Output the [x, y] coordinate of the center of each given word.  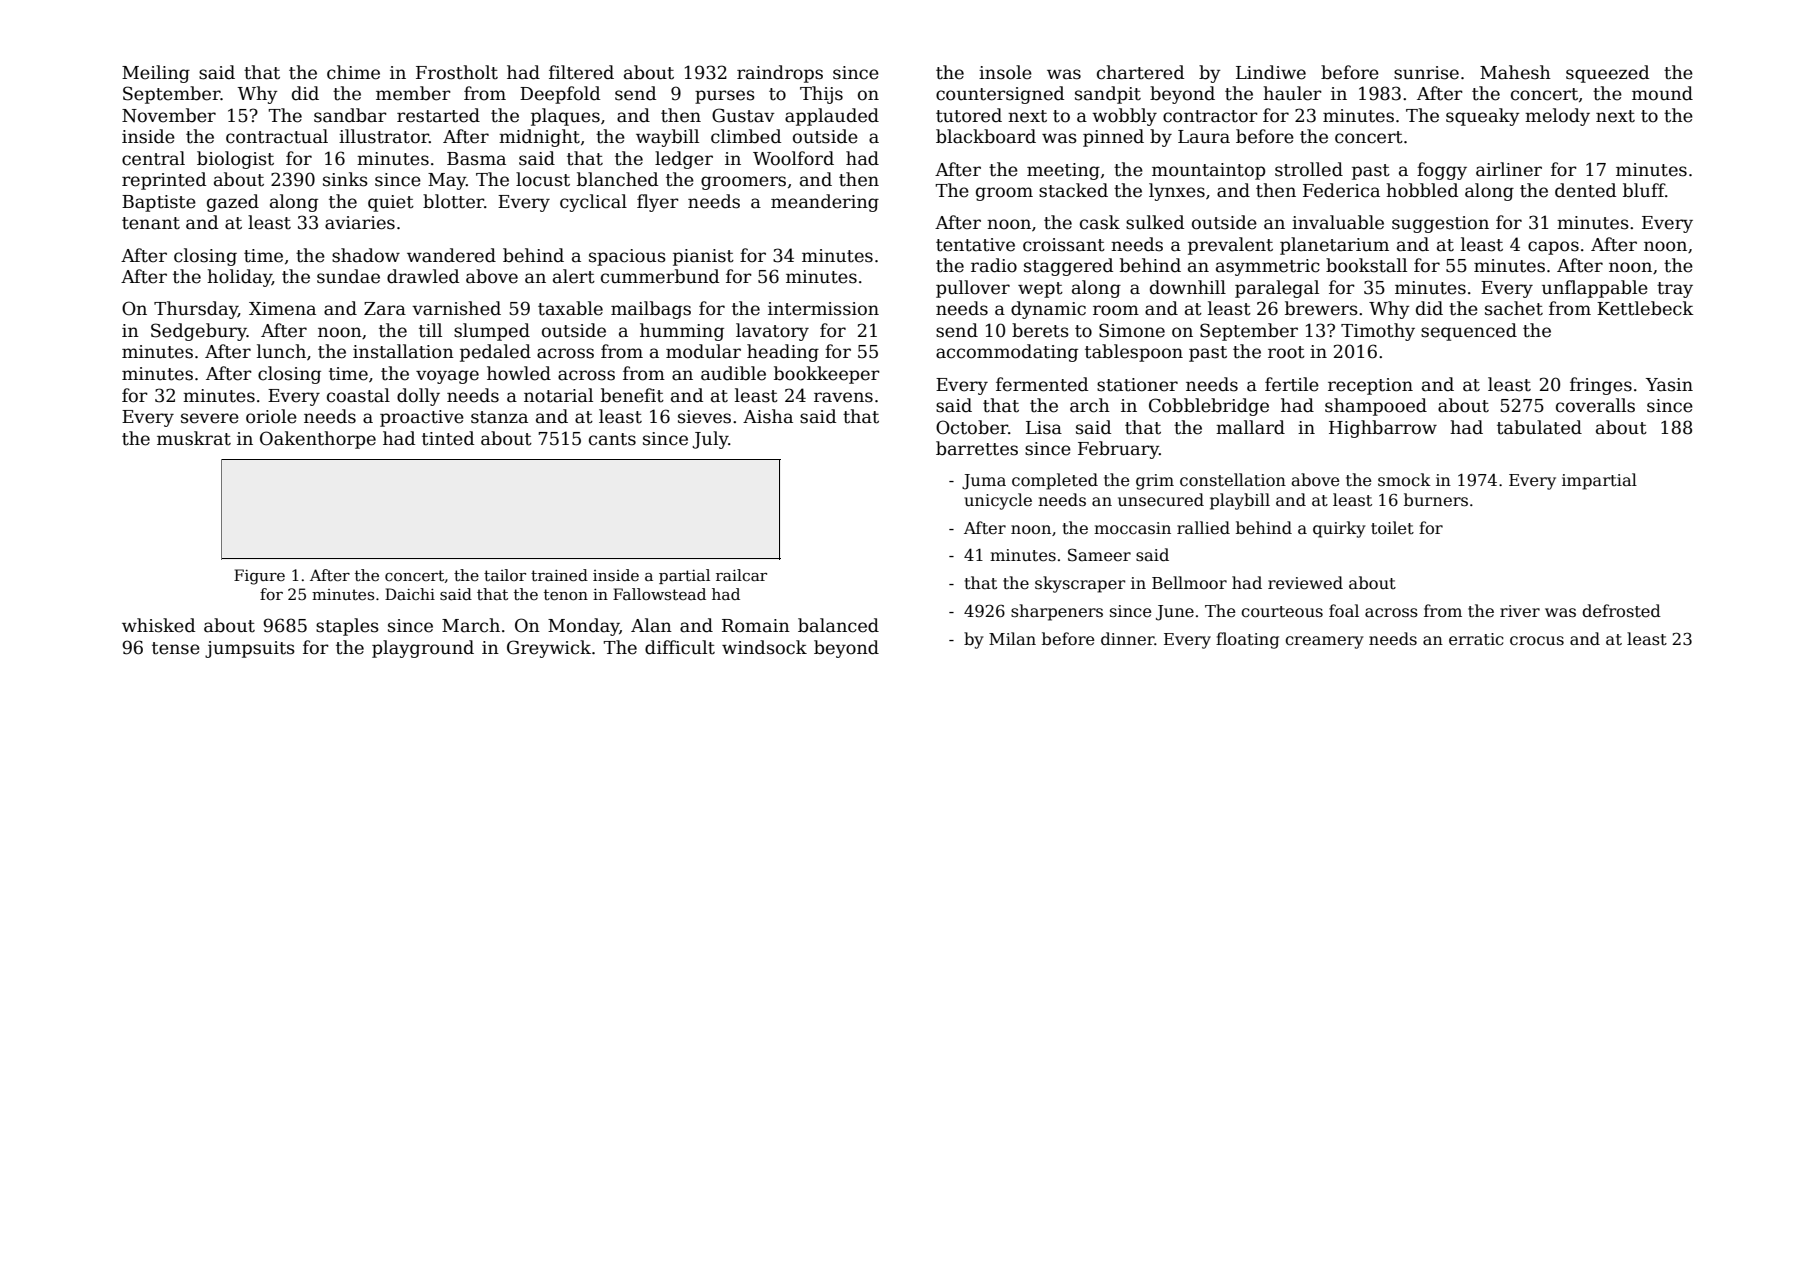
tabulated [1539, 427]
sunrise [1426, 73]
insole [1005, 72]
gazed [233, 203]
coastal [358, 395]
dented [1585, 190]
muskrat [194, 438]
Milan [1012, 638]
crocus [1537, 640]
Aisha [768, 416]
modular [703, 351]
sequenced [1469, 332]
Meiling [156, 74]
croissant [1064, 245]
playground [423, 649]
